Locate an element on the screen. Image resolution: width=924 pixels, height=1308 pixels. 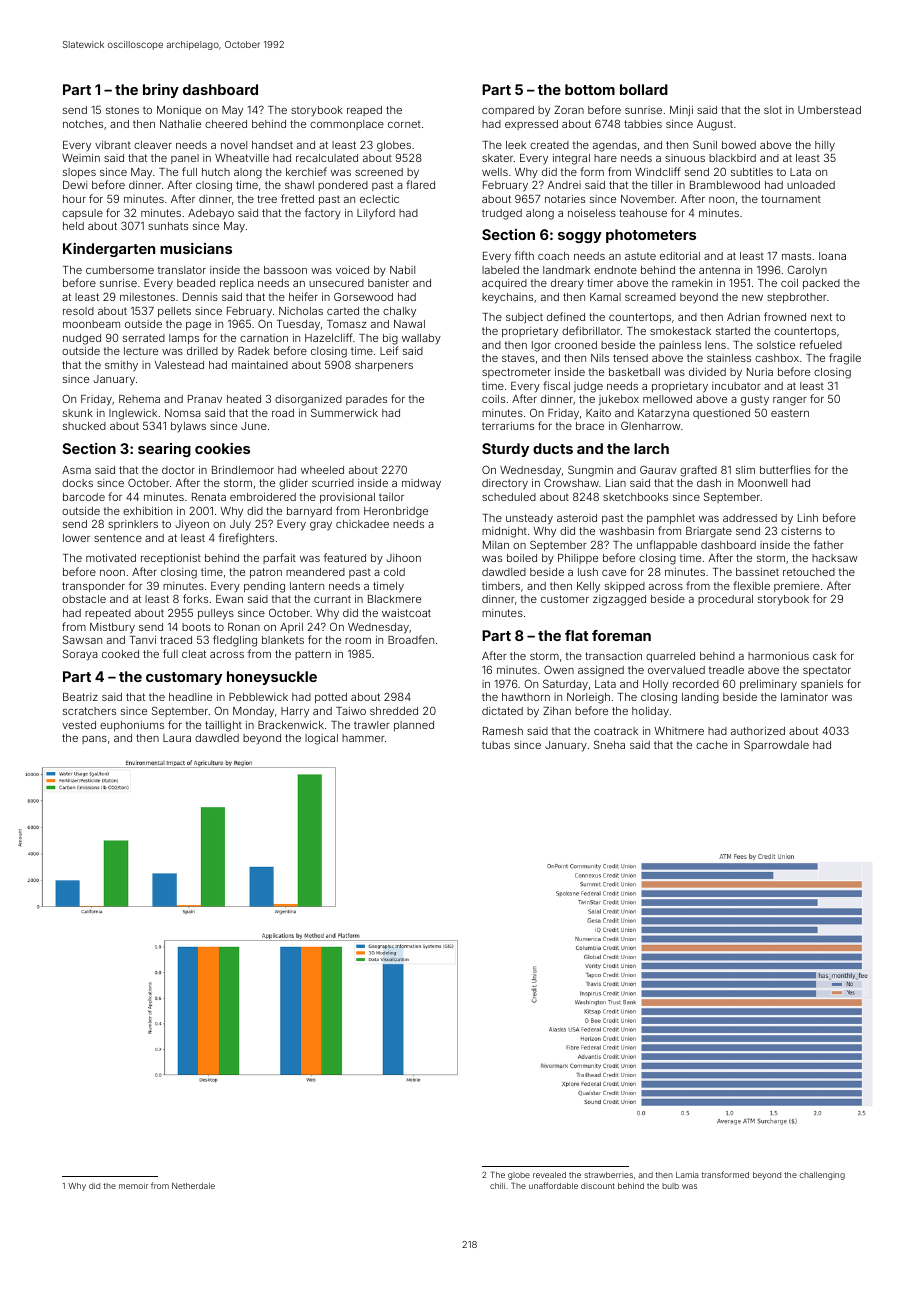
chili is located at coordinates (497, 1186).
